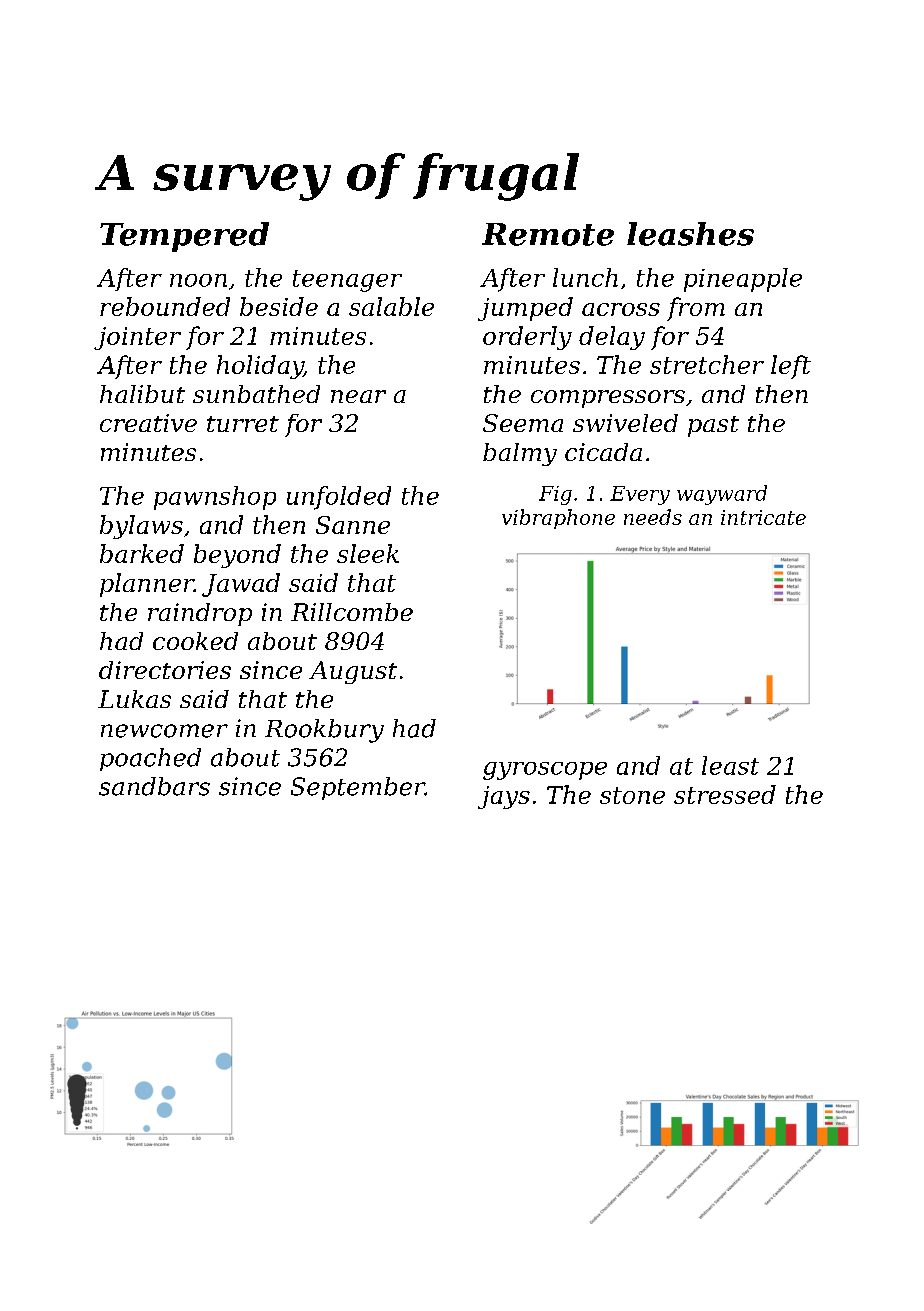  Describe the element at coordinates (137, 338) in the page. I see `jointer` at that location.
